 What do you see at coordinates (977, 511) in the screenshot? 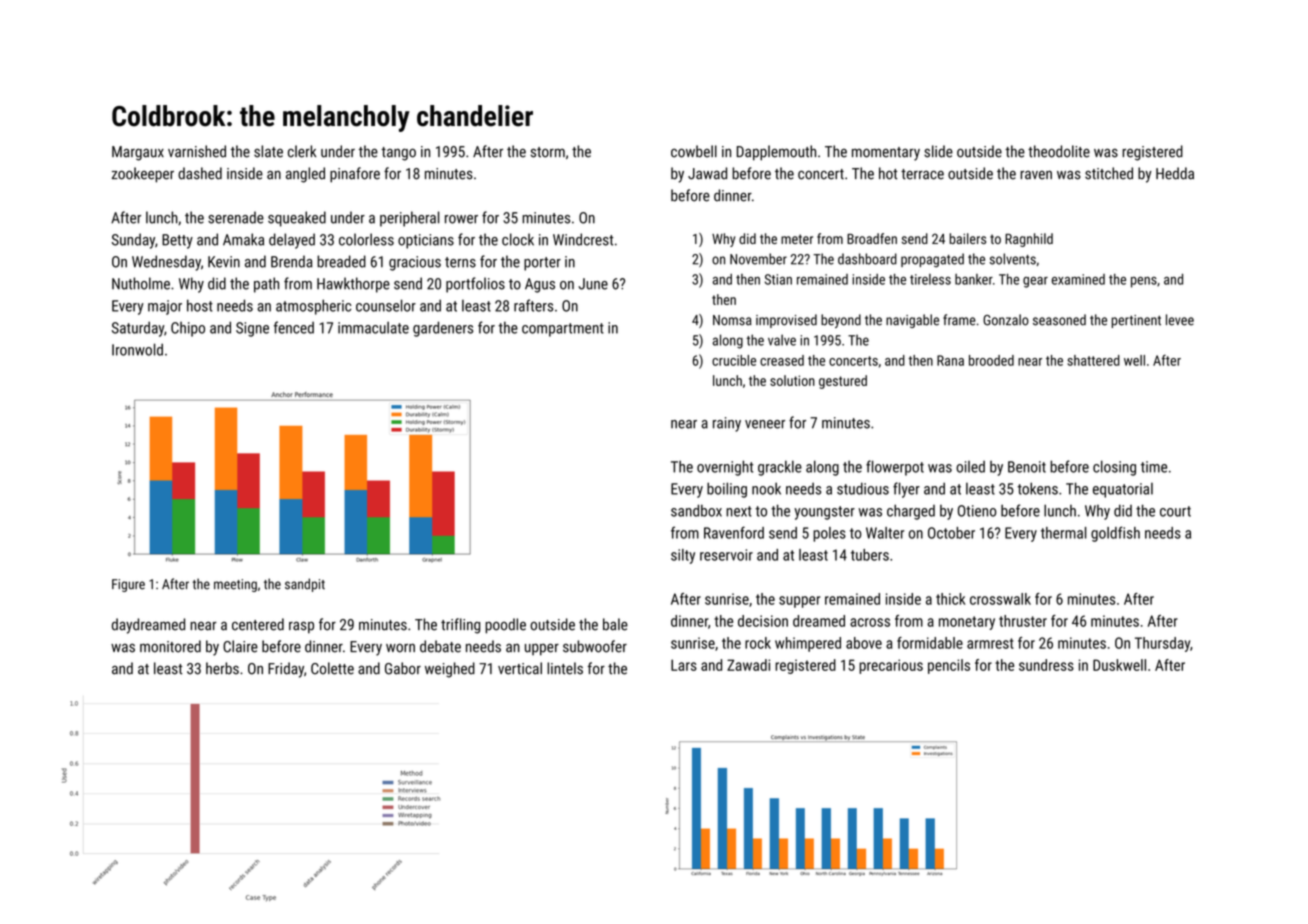
I see `Otieno` at bounding box center [977, 511].
